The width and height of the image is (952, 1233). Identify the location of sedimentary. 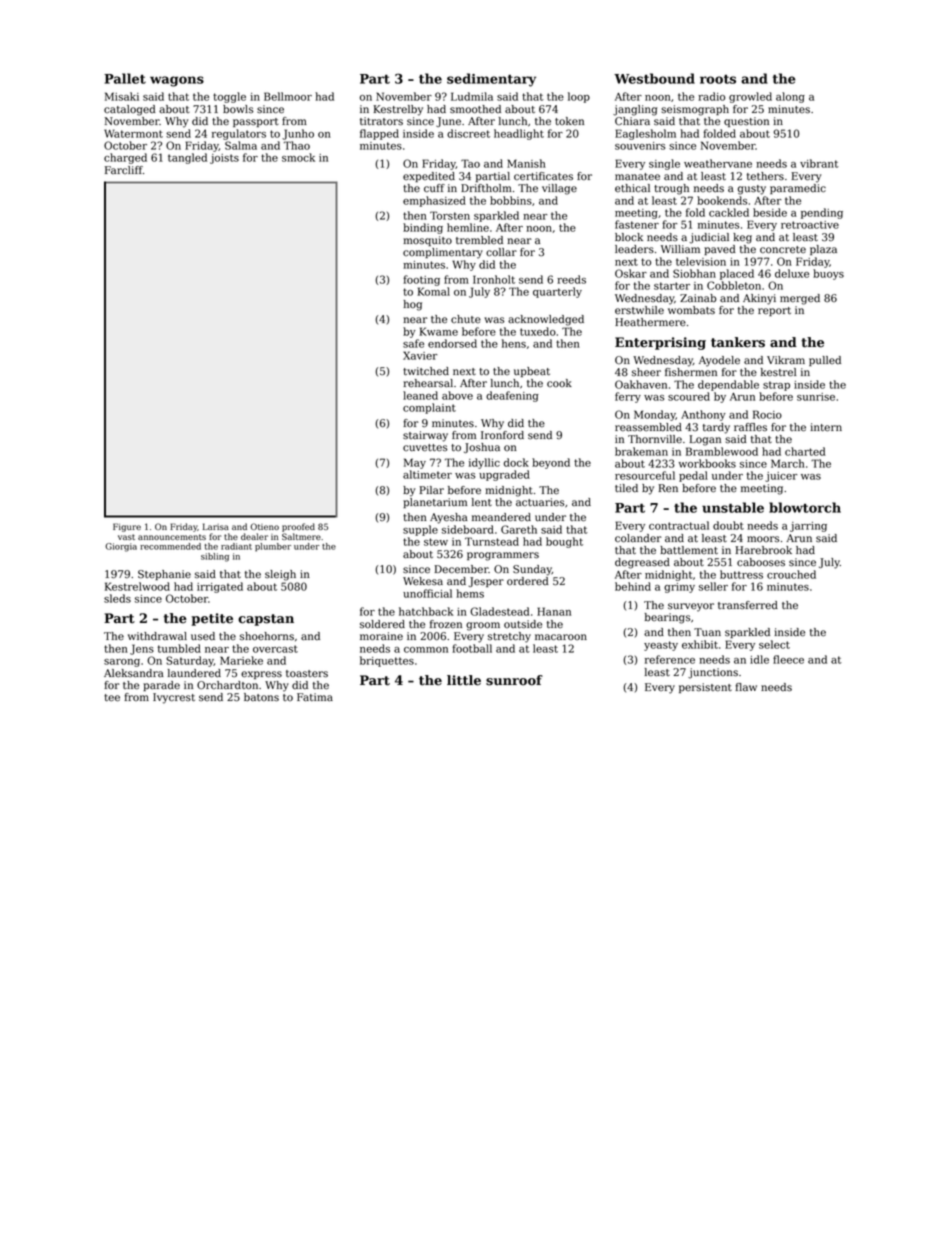
(491, 80).
